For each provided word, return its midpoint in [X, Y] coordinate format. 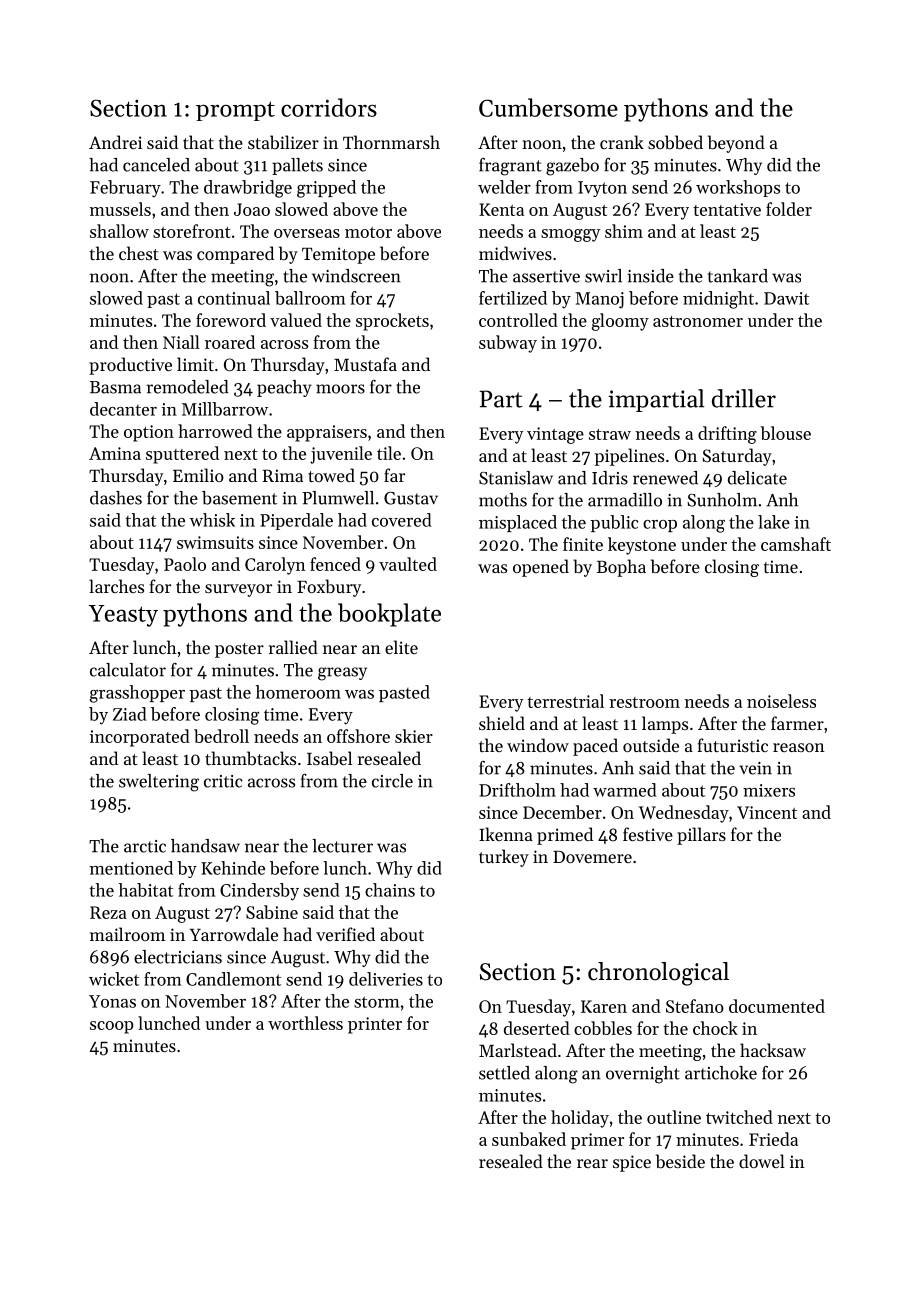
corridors [329, 107]
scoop [112, 1027]
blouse [785, 433]
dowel [762, 1161]
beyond [736, 144]
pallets [297, 166]
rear [592, 1163]
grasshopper [137, 694]
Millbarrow [225, 409]
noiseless [781, 701]
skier [414, 736]
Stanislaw [516, 478]
